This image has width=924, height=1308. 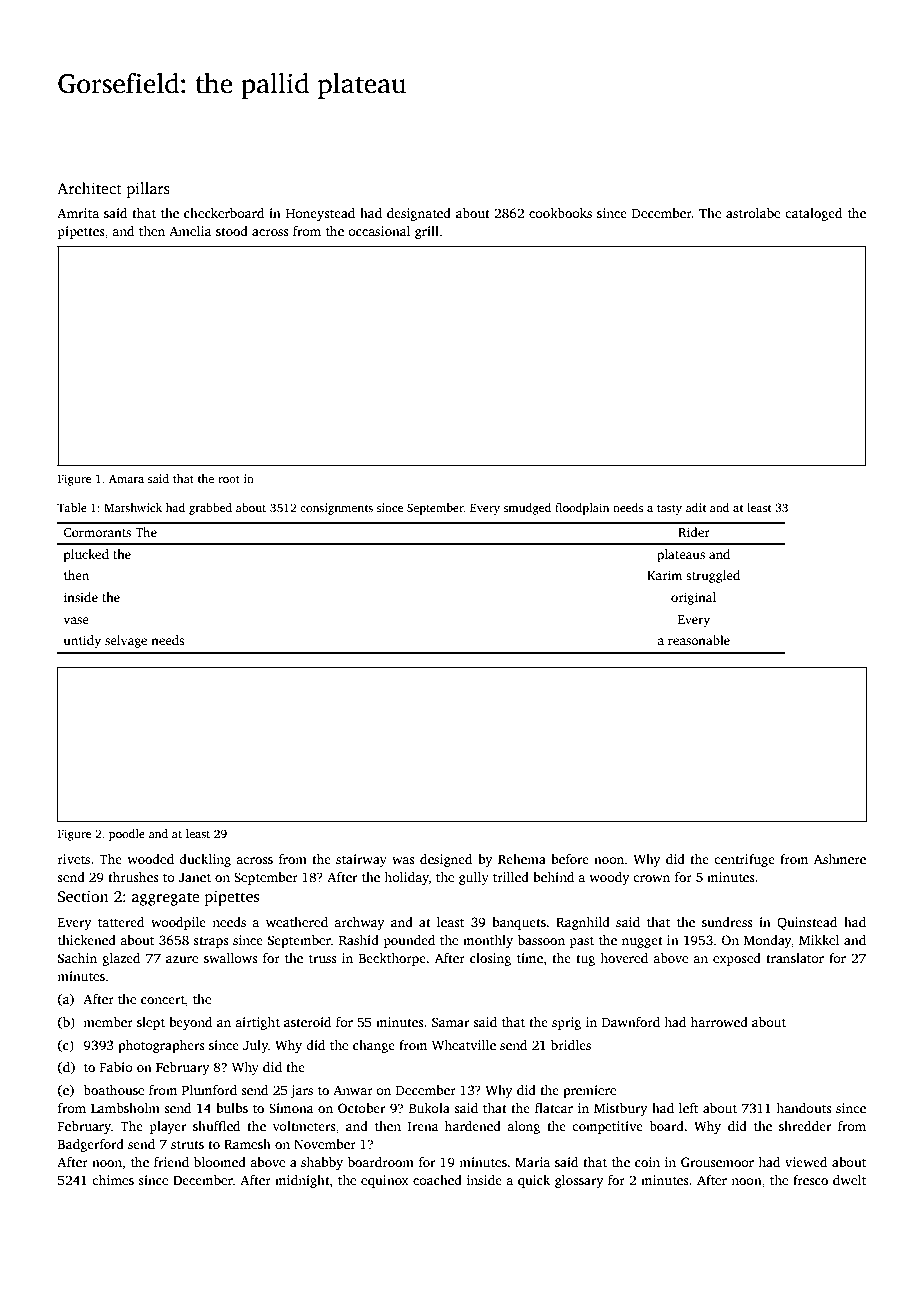 What do you see at coordinates (126, 478) in the image?
I see `Amara` at bounding box center [126, 478].
